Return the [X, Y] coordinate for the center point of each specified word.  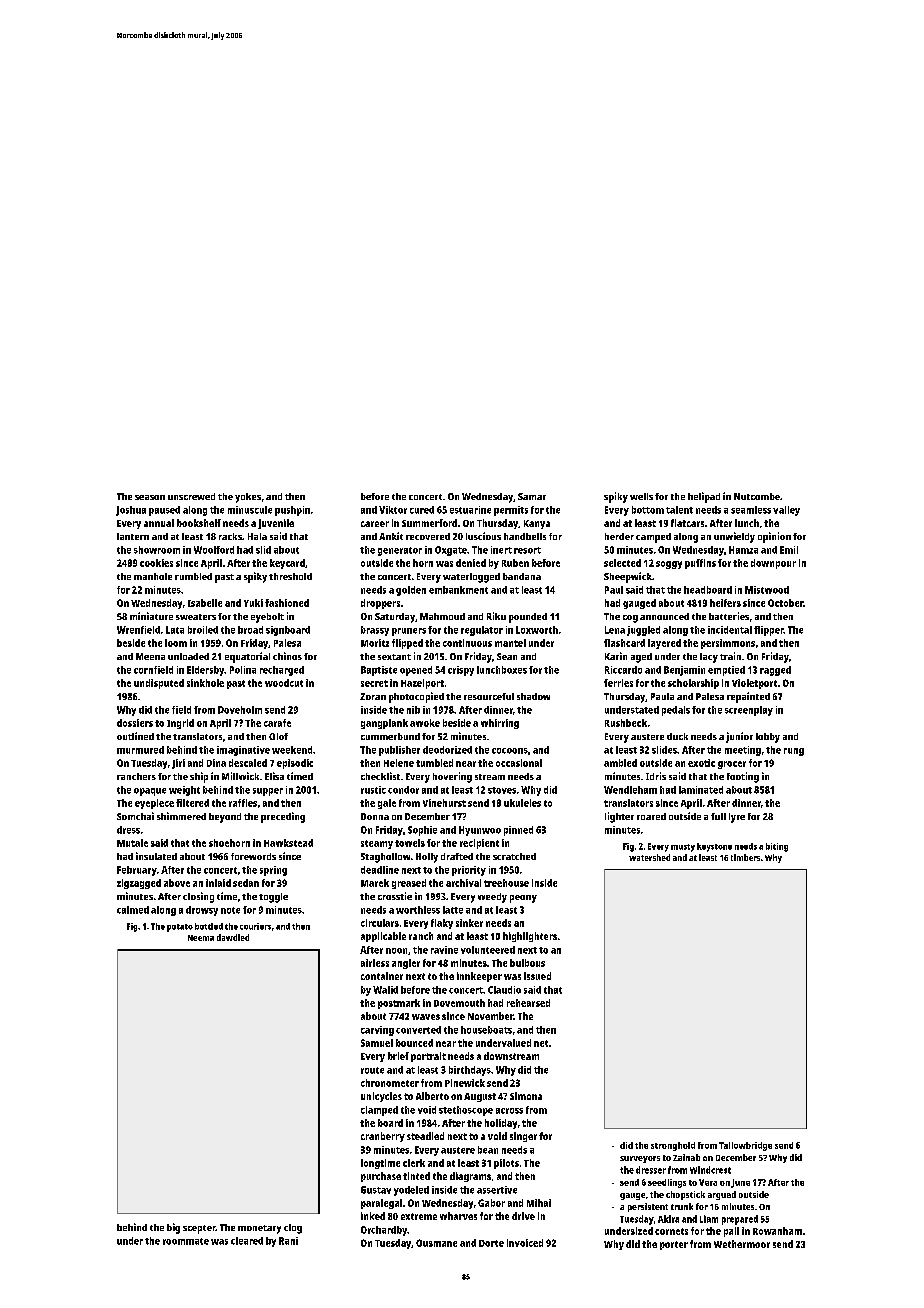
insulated [156, 856]
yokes [248, 498]
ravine [444, 950]
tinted [416, 1176]
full [718, 816]
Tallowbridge [745, 1146]
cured [422, 510]
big [173, 1228]
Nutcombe [757, 496]
